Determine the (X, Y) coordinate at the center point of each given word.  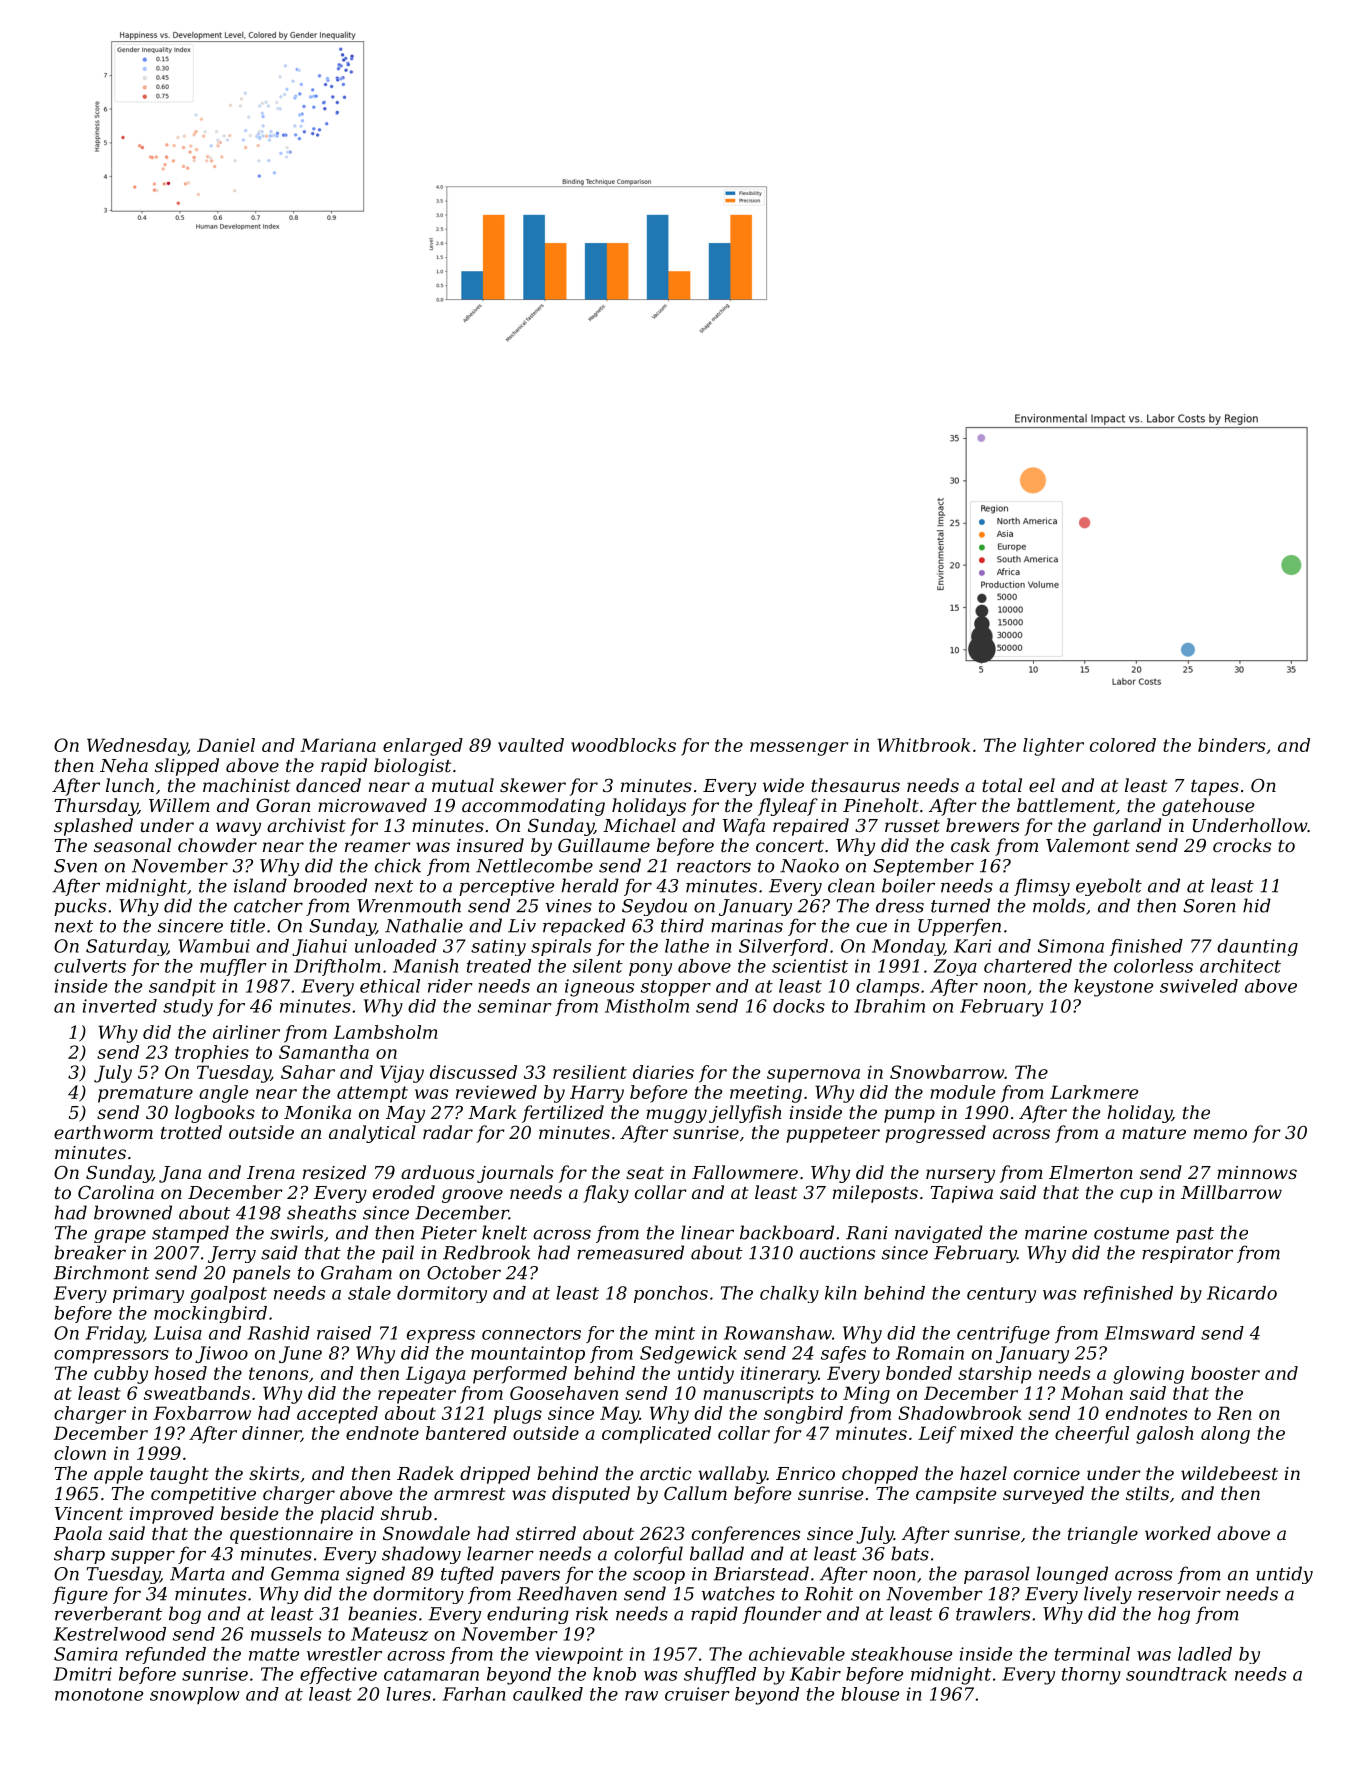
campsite (956, 1495)
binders (1231, 745)
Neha (124, 765)
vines (569, 906)
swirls (296, 1232)
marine (1056, 1233)
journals (515, 1174)
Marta (197, 1574)
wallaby (732, 1475)
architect (1240, 966)
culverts (90, 966)
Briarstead (761, 1573)
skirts (274, 1473)
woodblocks (623, 745)
